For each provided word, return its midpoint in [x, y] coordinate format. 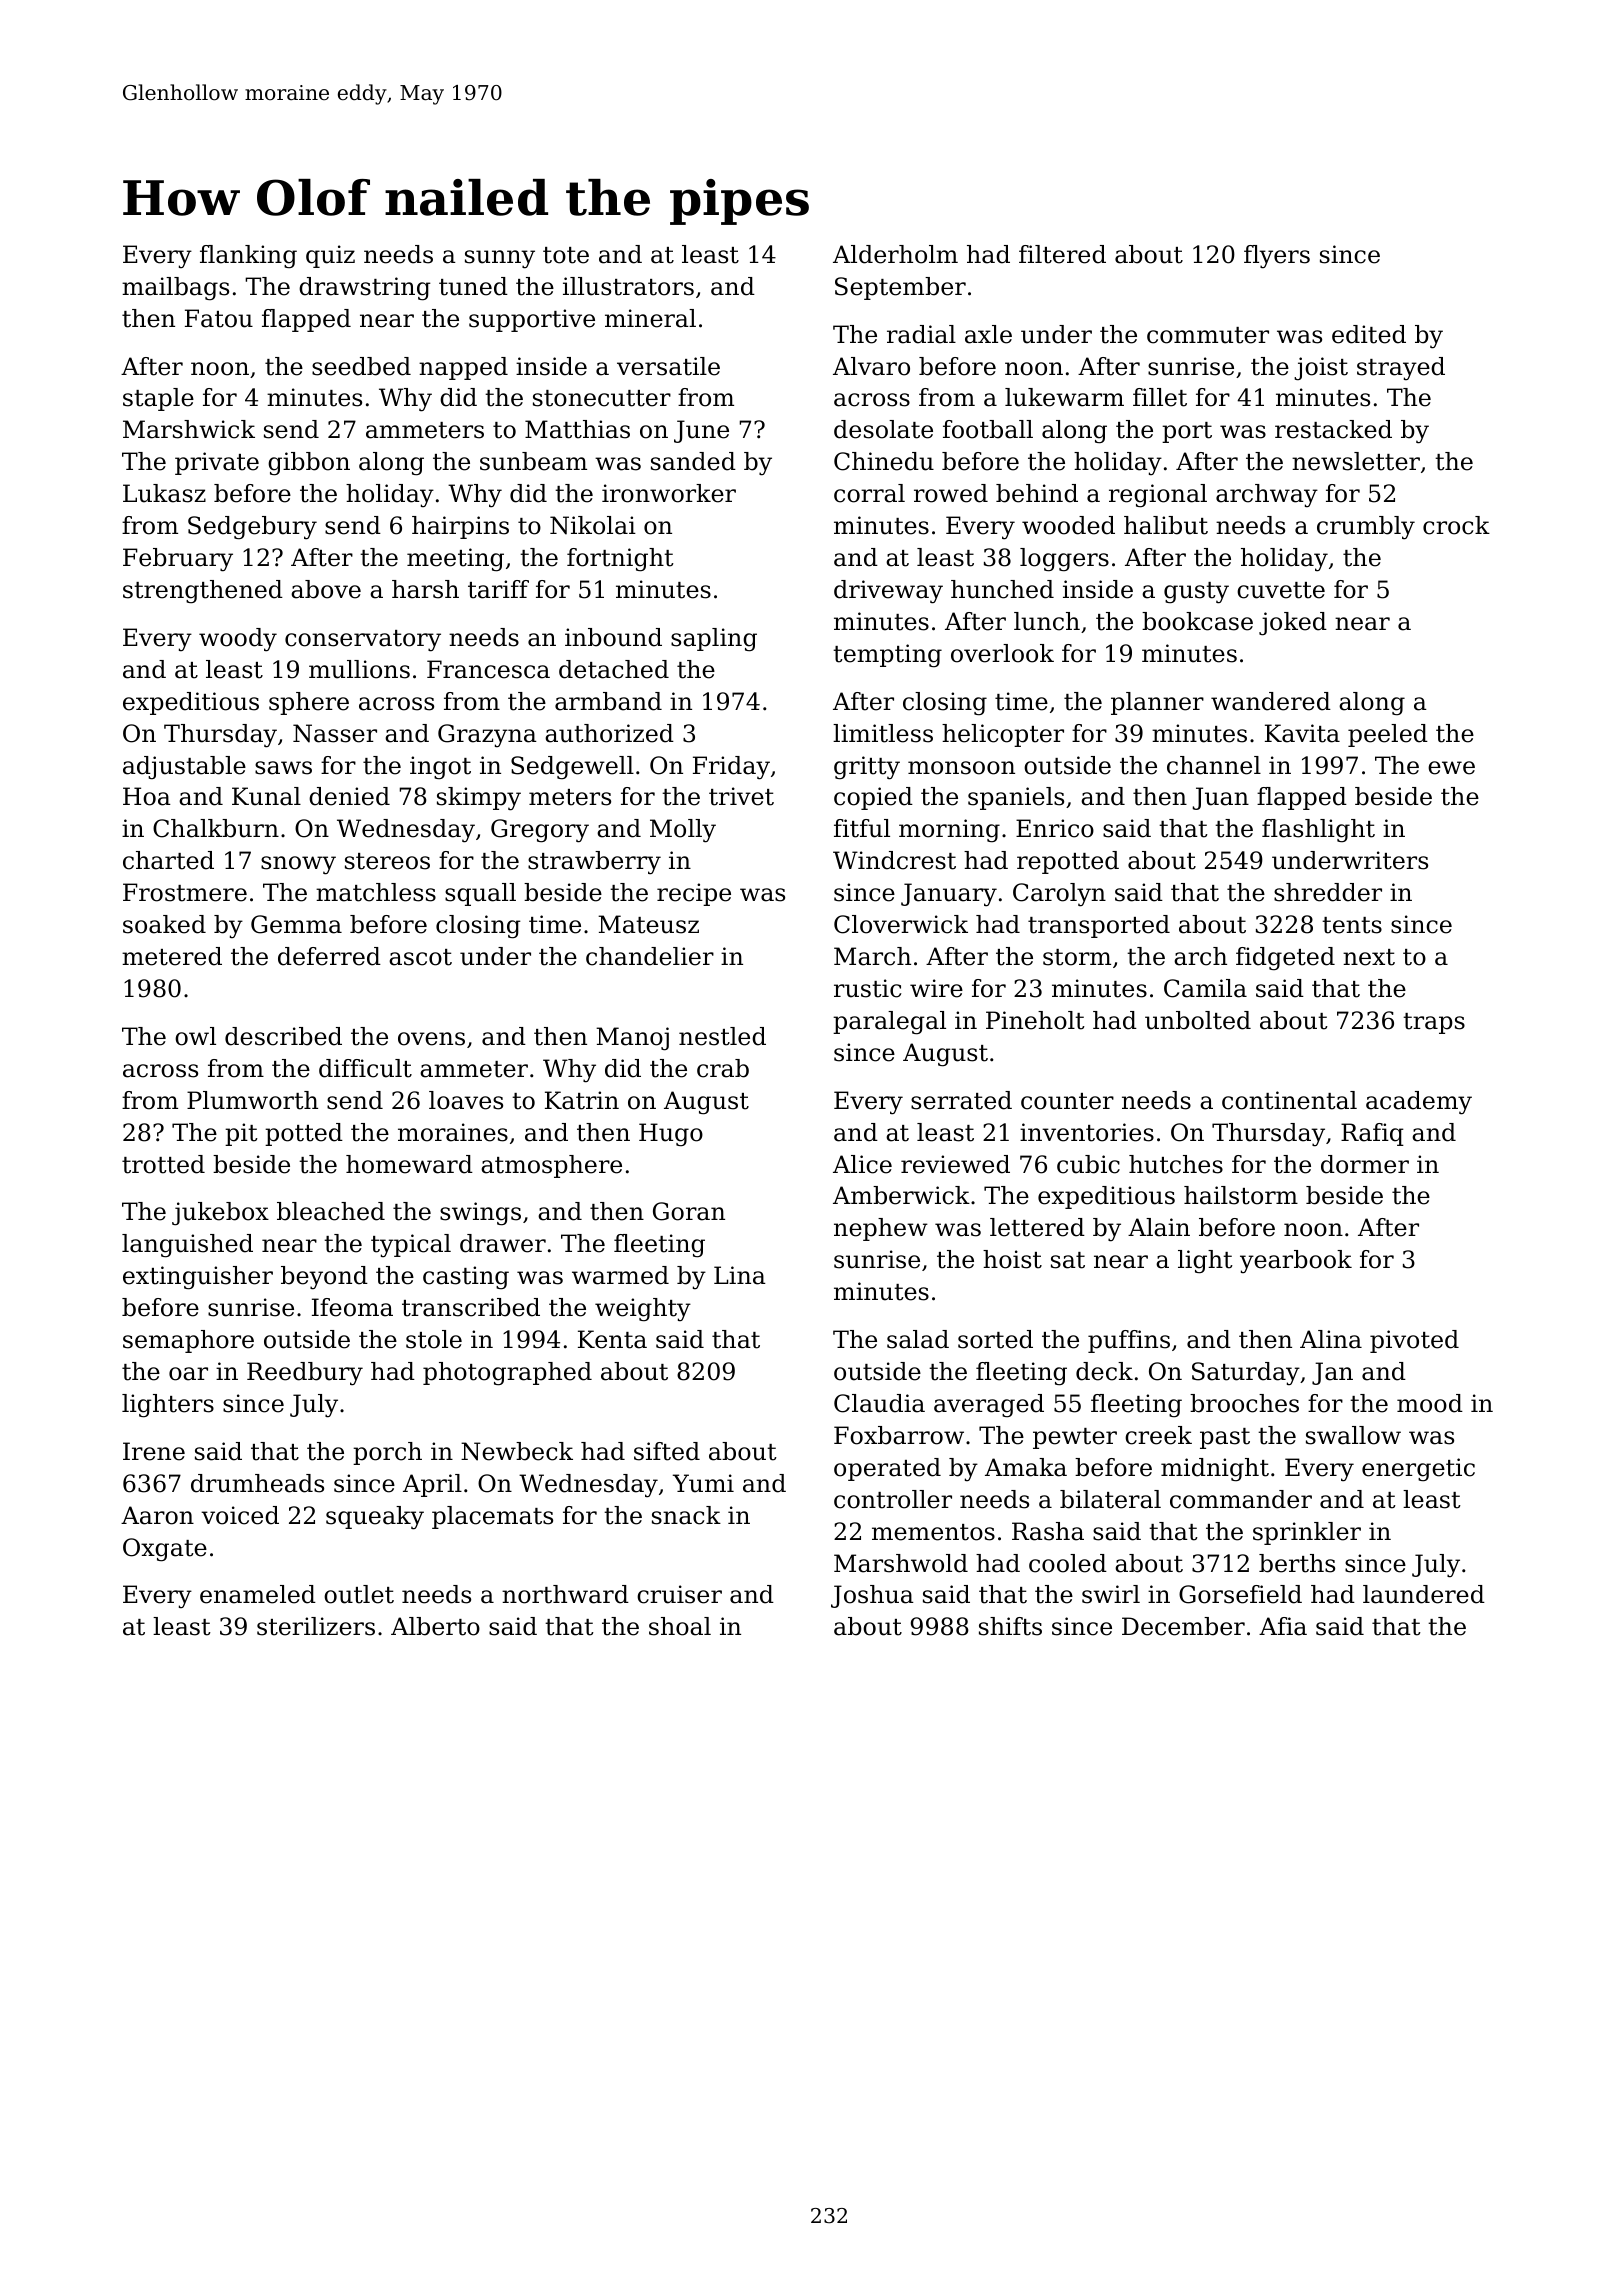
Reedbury [305, 1374]
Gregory [540, 831]
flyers [1277, 257]
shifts [1010, 1626]
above [326, 589]
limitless [883, 733]
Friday [731, 768]
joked [1293, 624]
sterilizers [316, 1626]
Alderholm [895, 254]
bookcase [1197, 621]
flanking [248, 257]
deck [1104, 1371]
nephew [881, 1229]
